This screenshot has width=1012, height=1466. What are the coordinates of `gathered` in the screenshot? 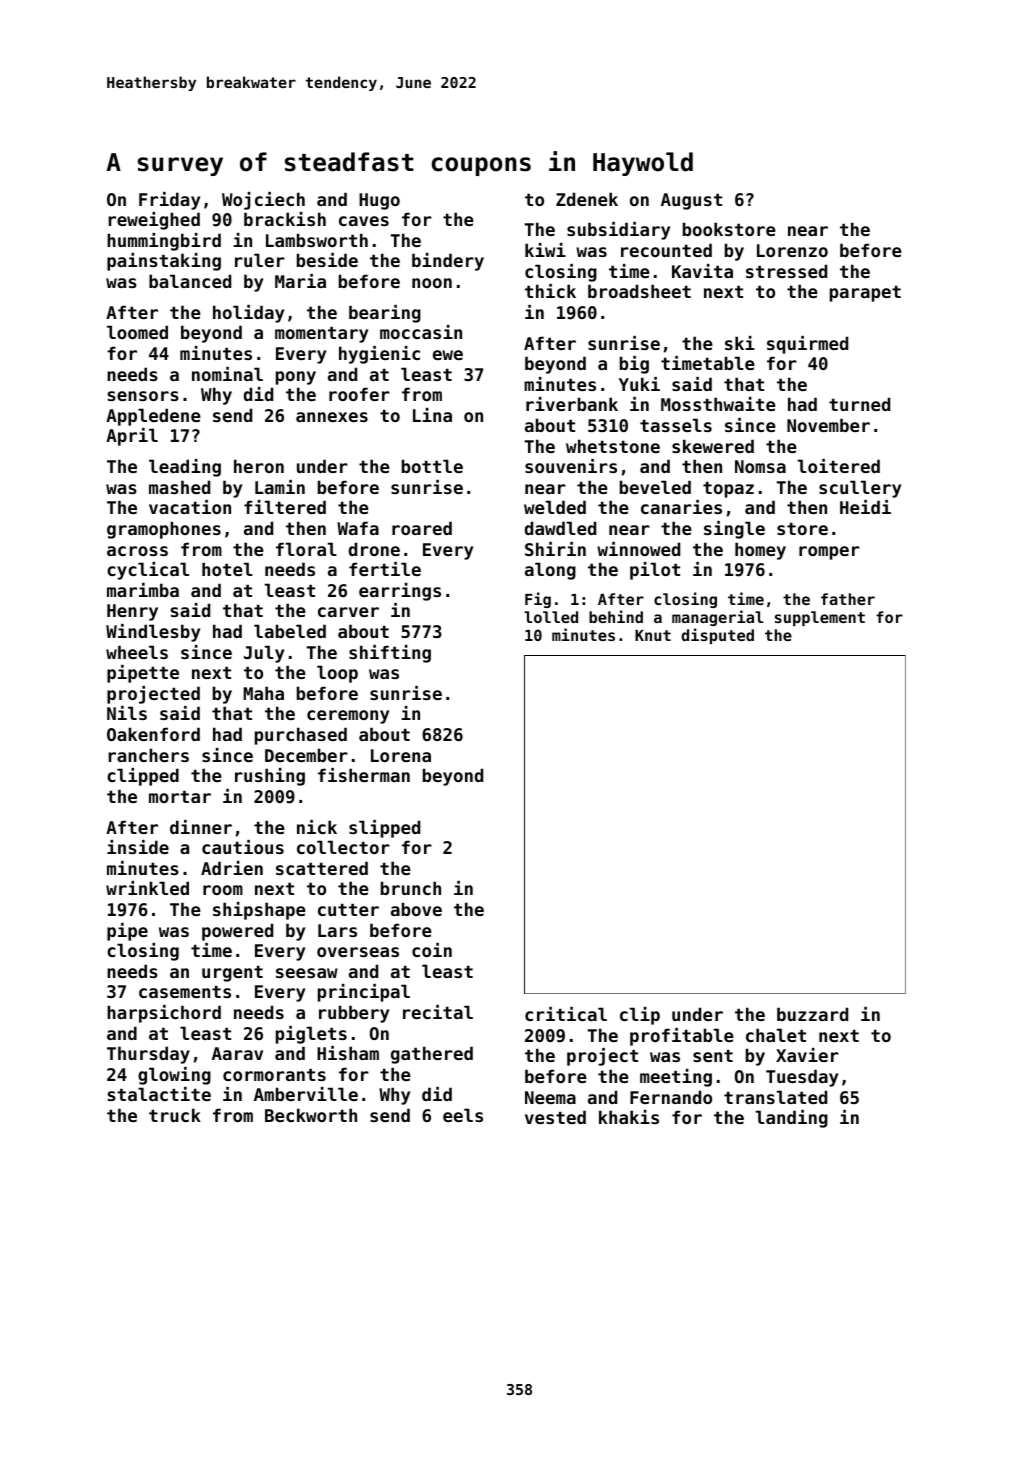 It's located at (432, 1055).
